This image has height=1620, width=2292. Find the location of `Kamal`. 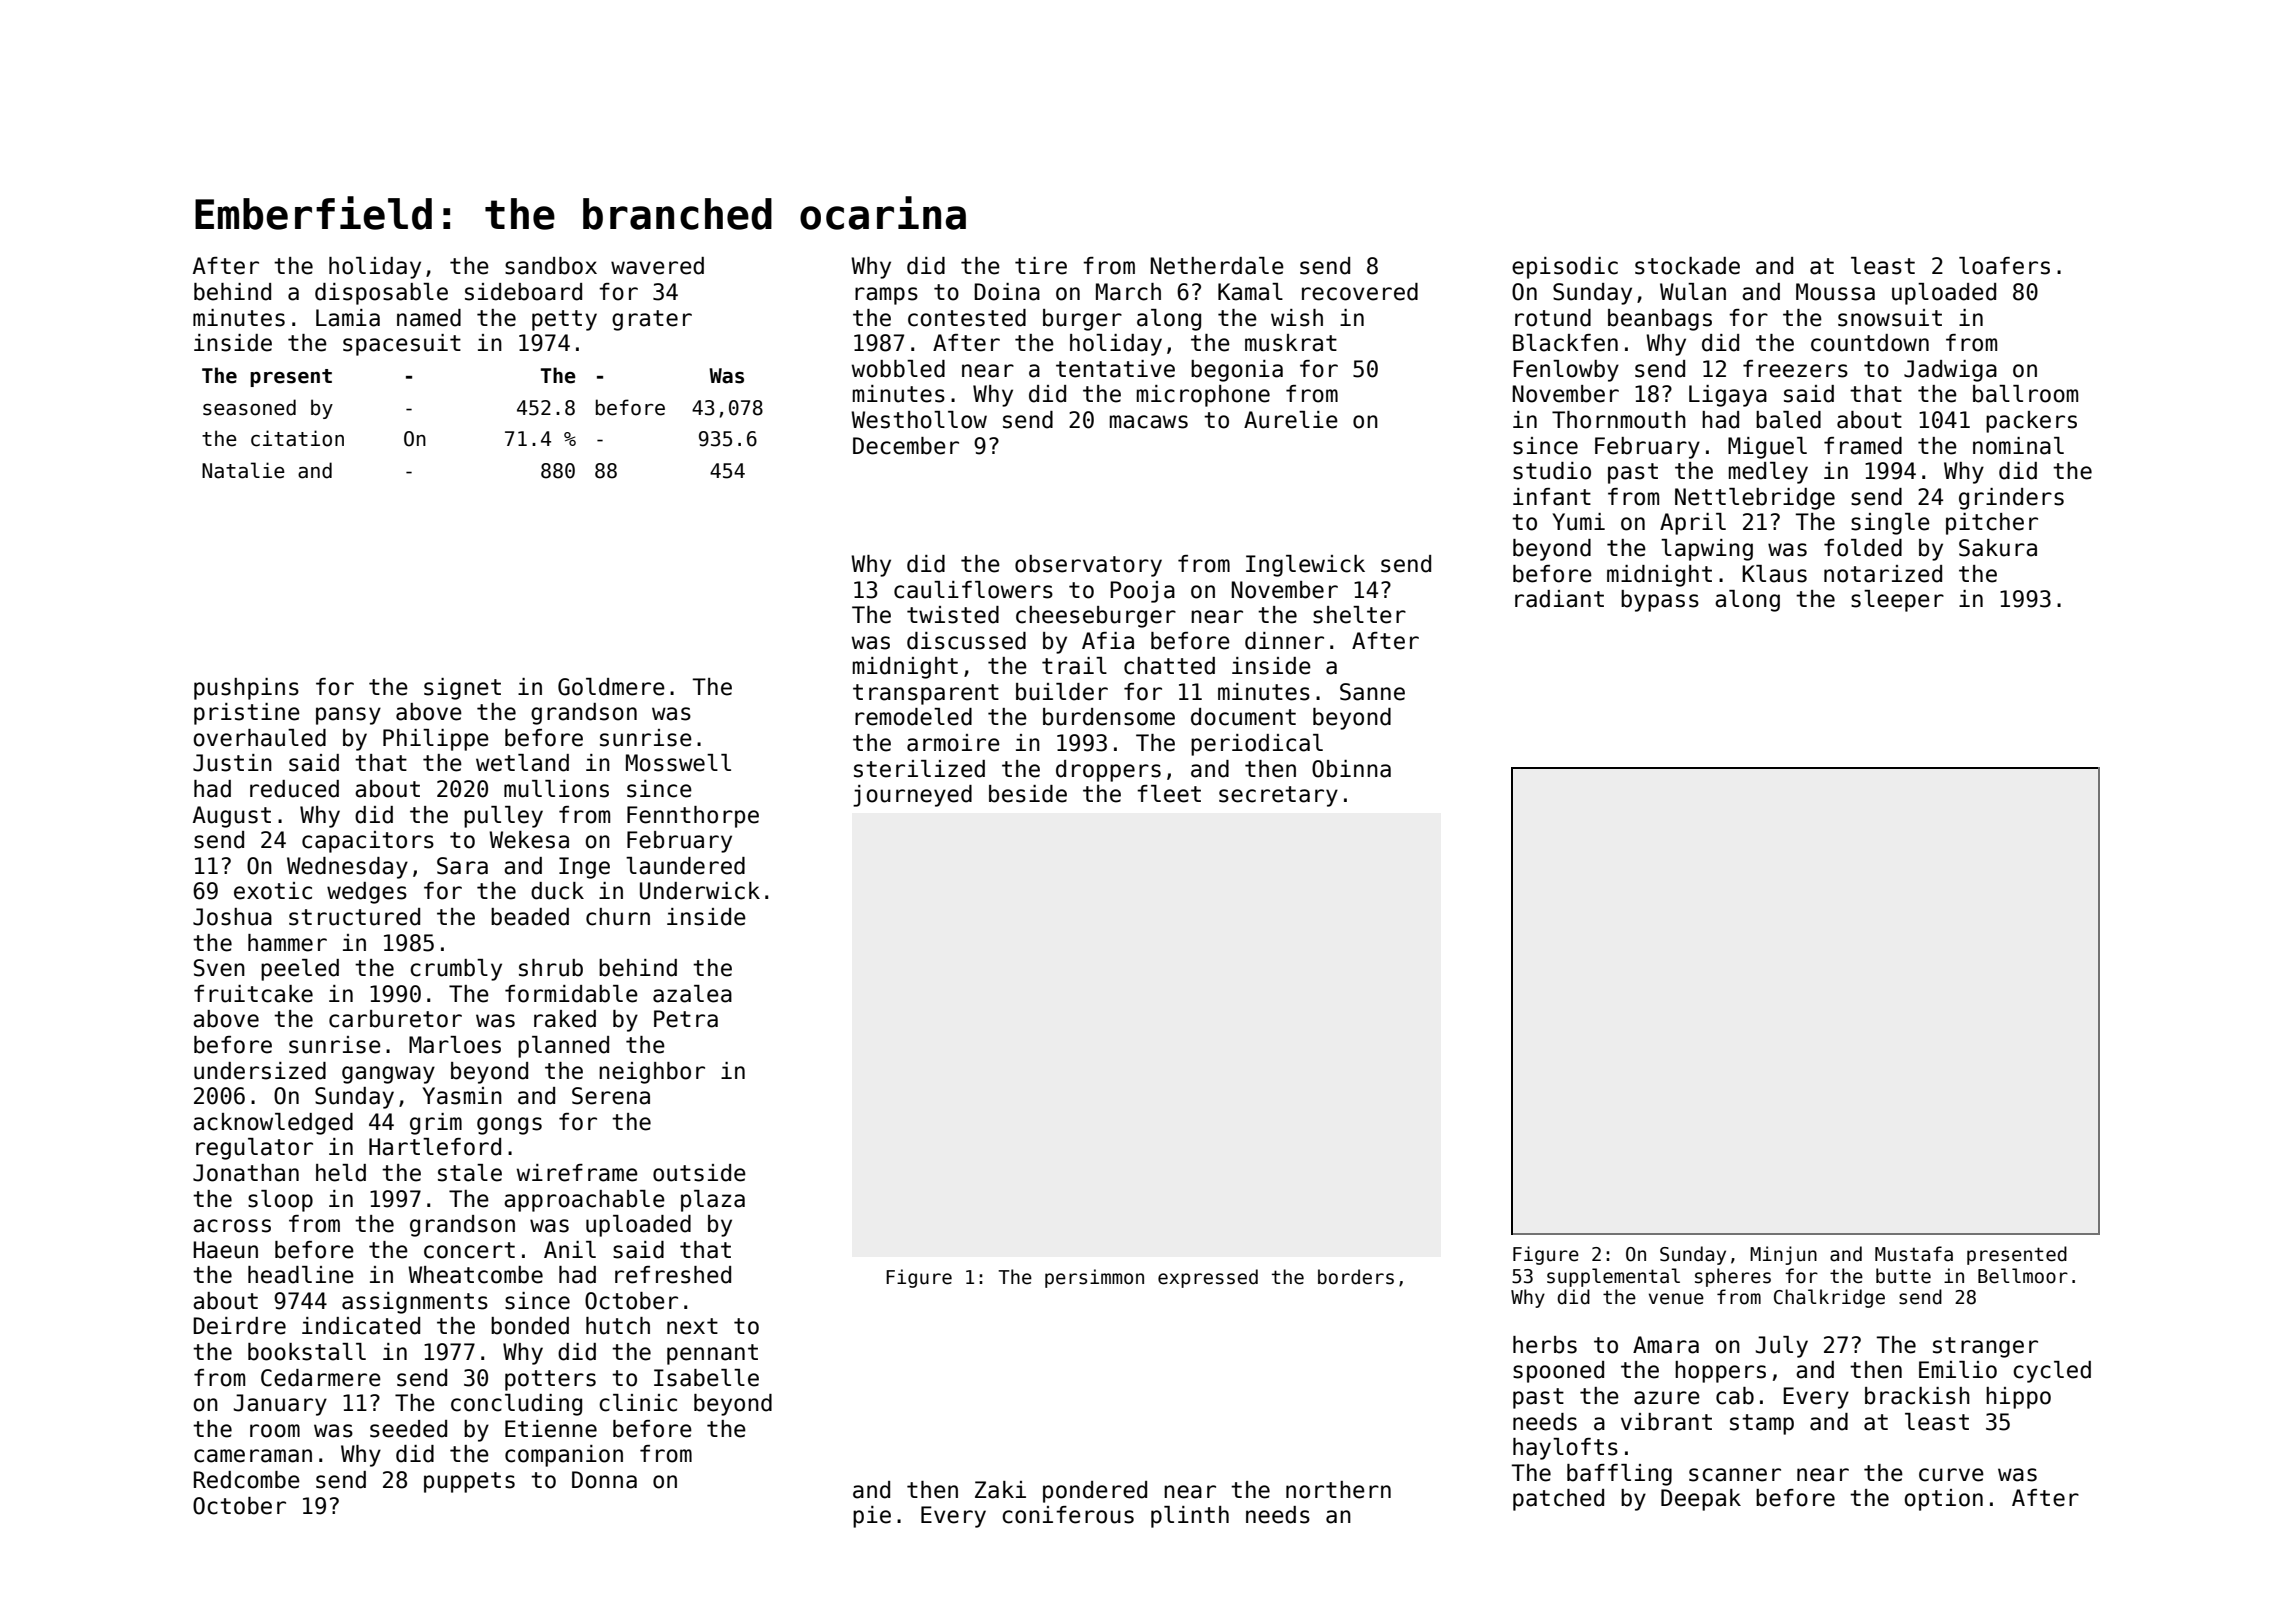

Kamal is located at coordinates (1250, 292).
